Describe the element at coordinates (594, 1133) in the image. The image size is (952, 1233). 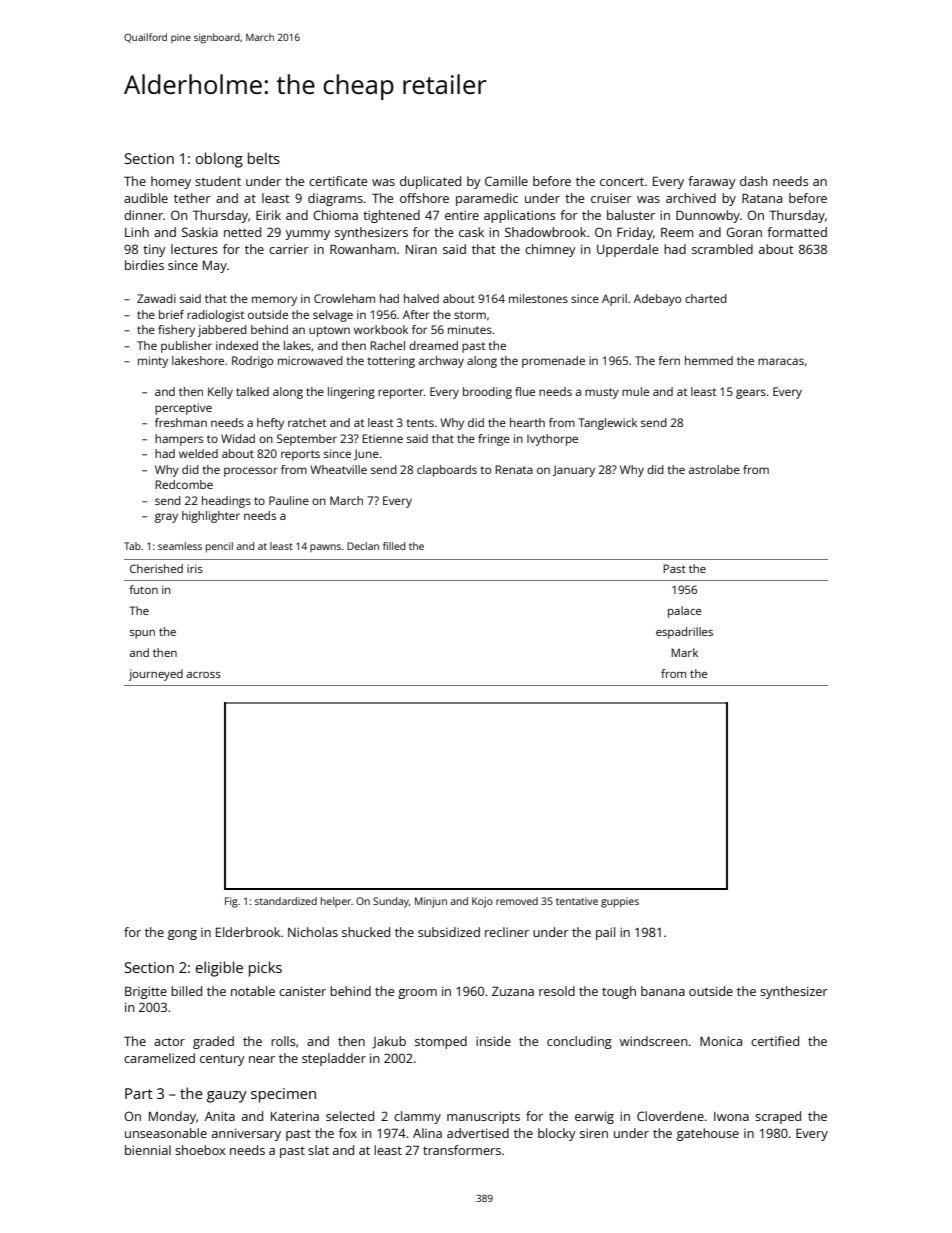
I see `siren` at that location.
